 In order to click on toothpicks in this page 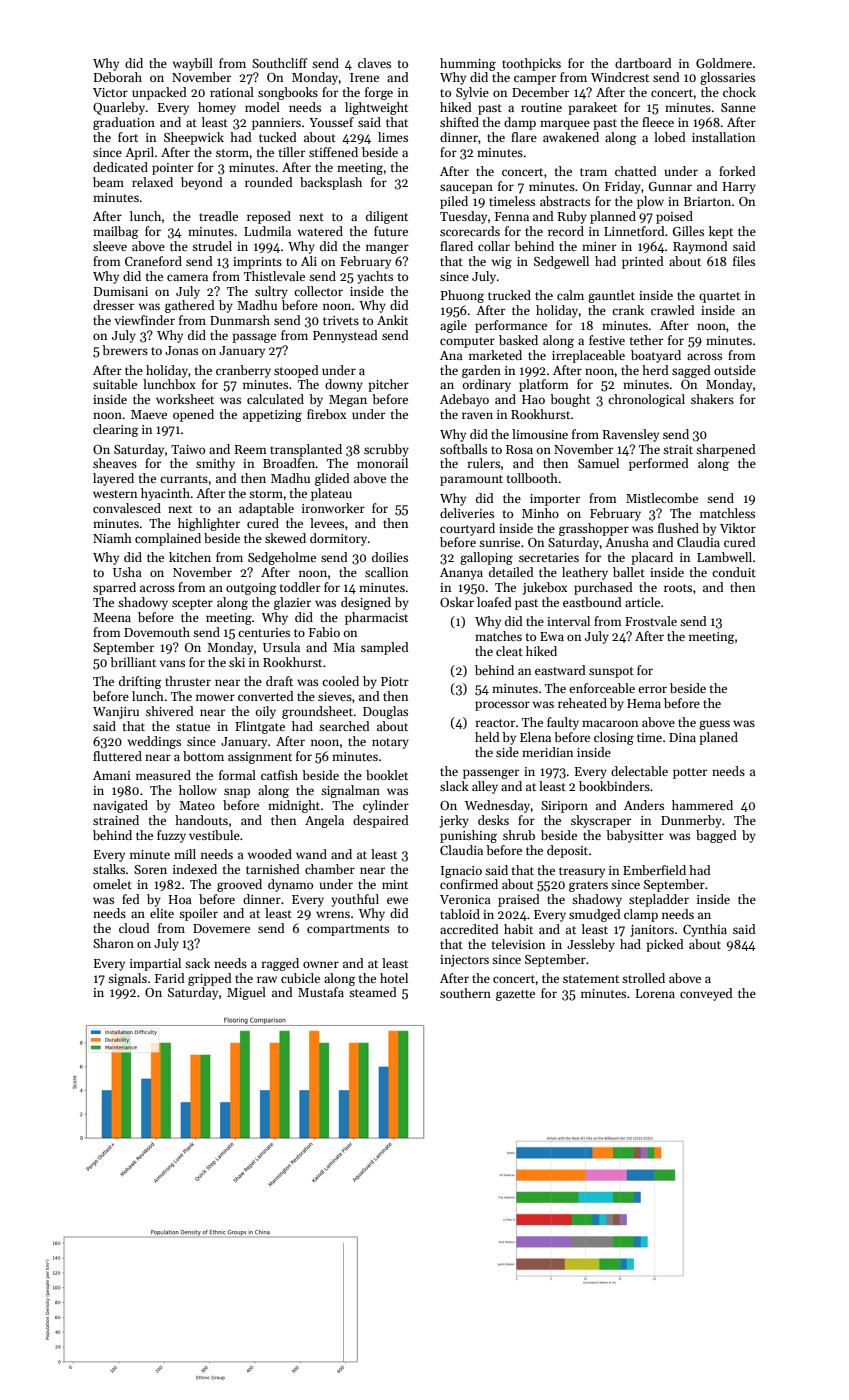, I will do `click(531, 64)`.
